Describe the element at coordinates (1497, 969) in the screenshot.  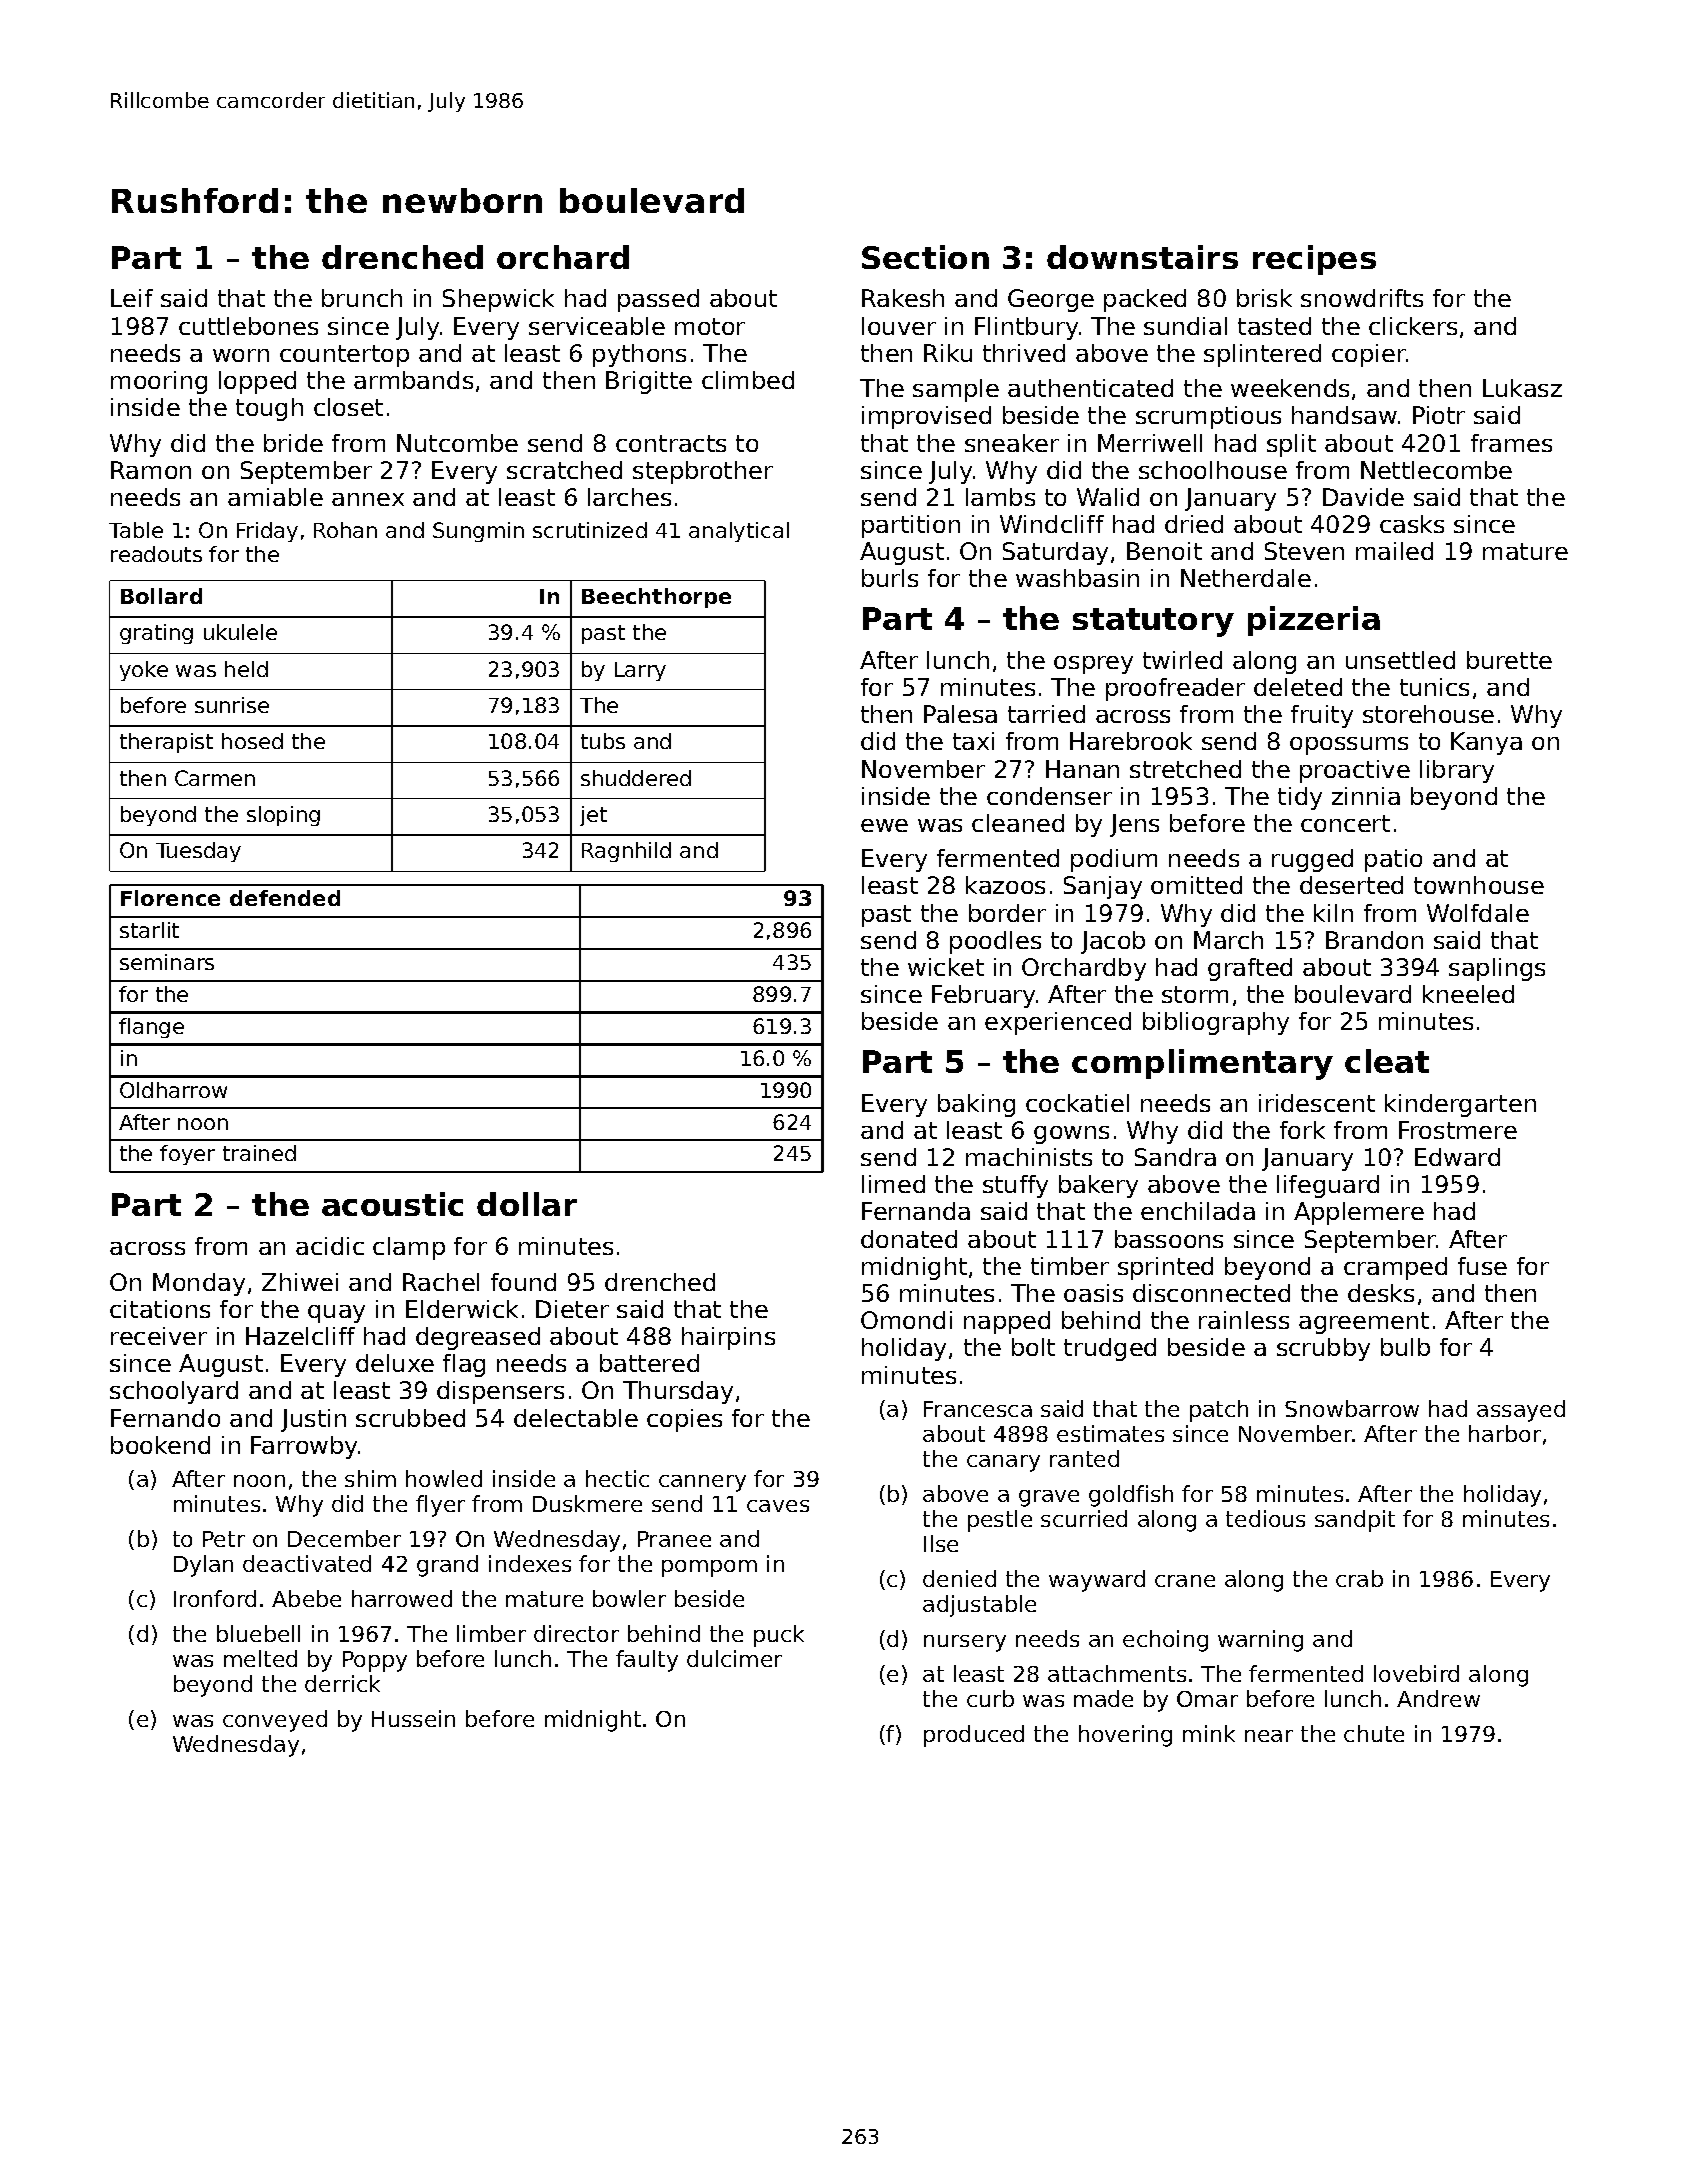
I see `saplings` at that location.
